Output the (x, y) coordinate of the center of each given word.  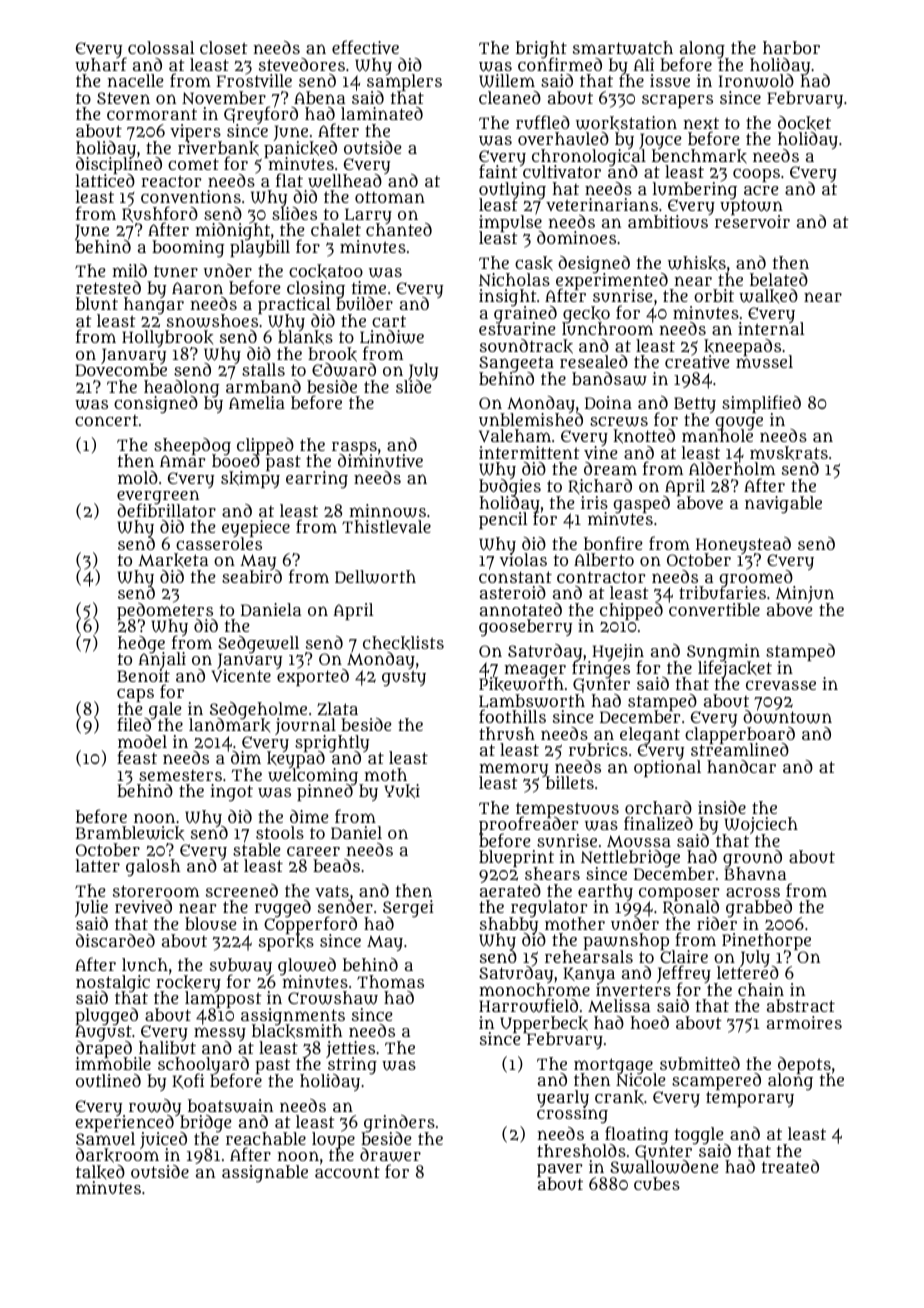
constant (515, 577)
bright (541, 50)
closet (224, 47)
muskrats (789, 453)
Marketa (173, 560)
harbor (791, 47)
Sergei (408, 909)
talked (100, 1172)
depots (804, 1065)
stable (256, 849)
